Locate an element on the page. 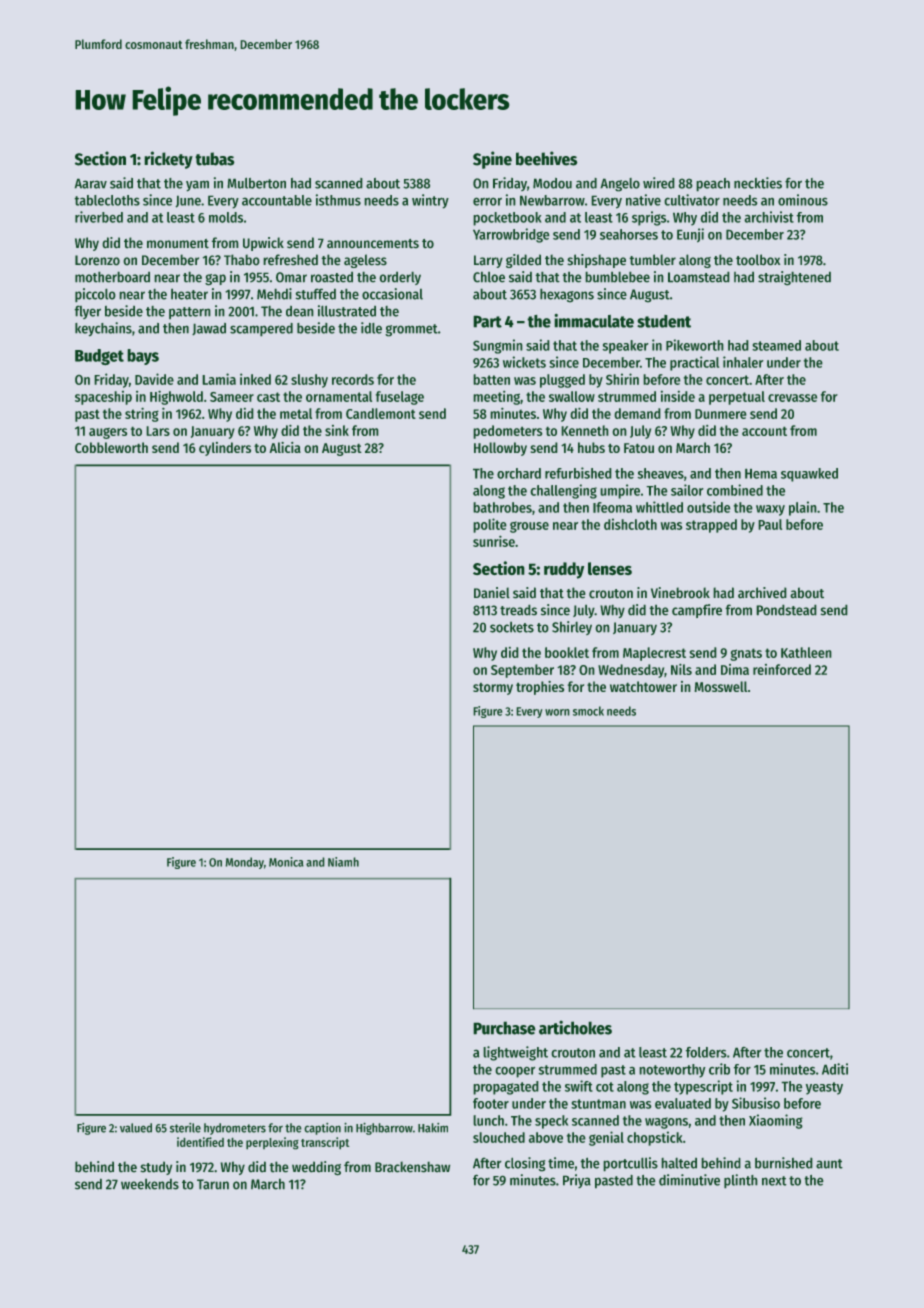  tubas is located at coordinates (215, 159).
